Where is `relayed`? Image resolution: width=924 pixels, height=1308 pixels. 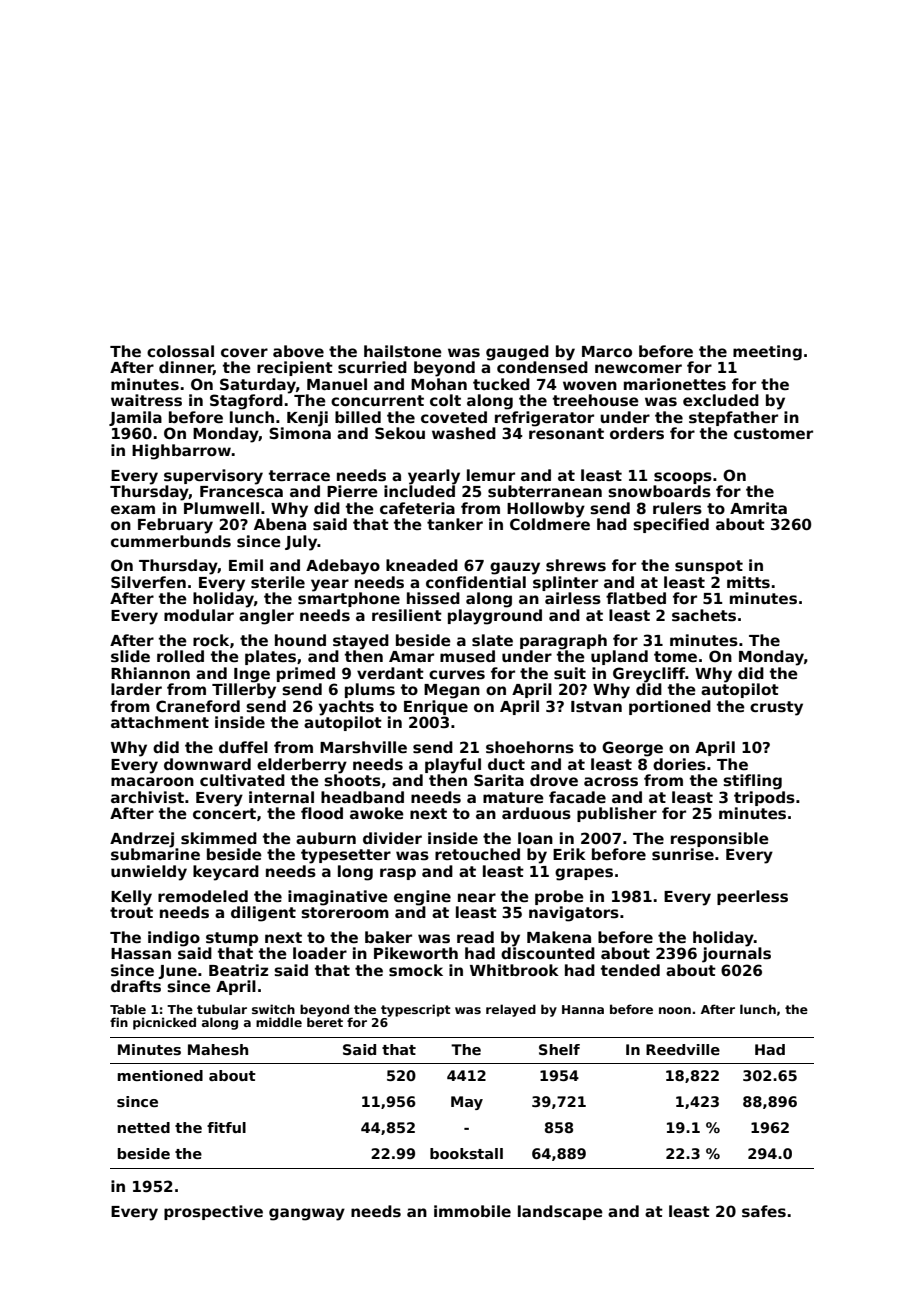 relayed is located at coordinates (511, 1010).
